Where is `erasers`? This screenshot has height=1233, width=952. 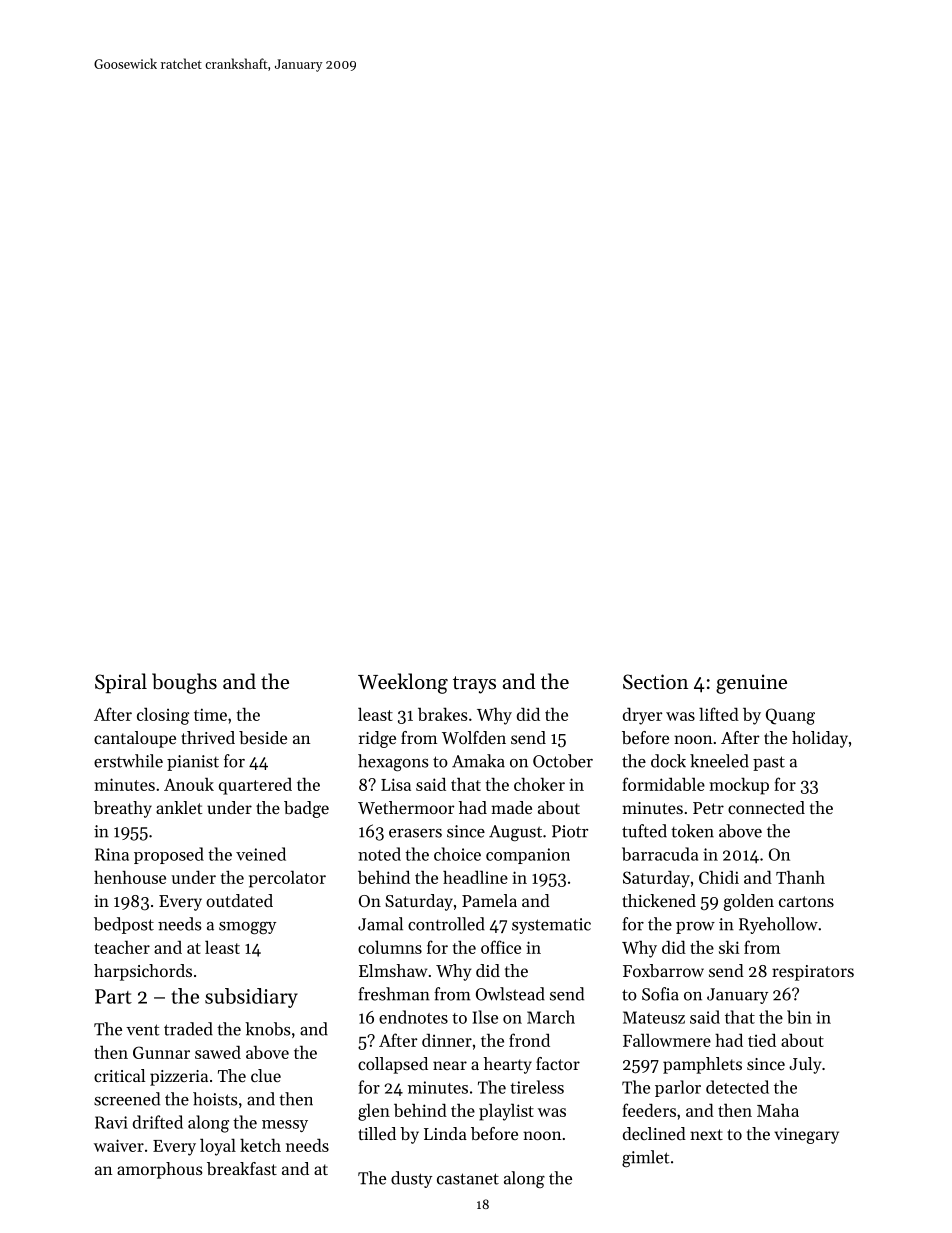 erasers is located at coordinates (415, 833).
